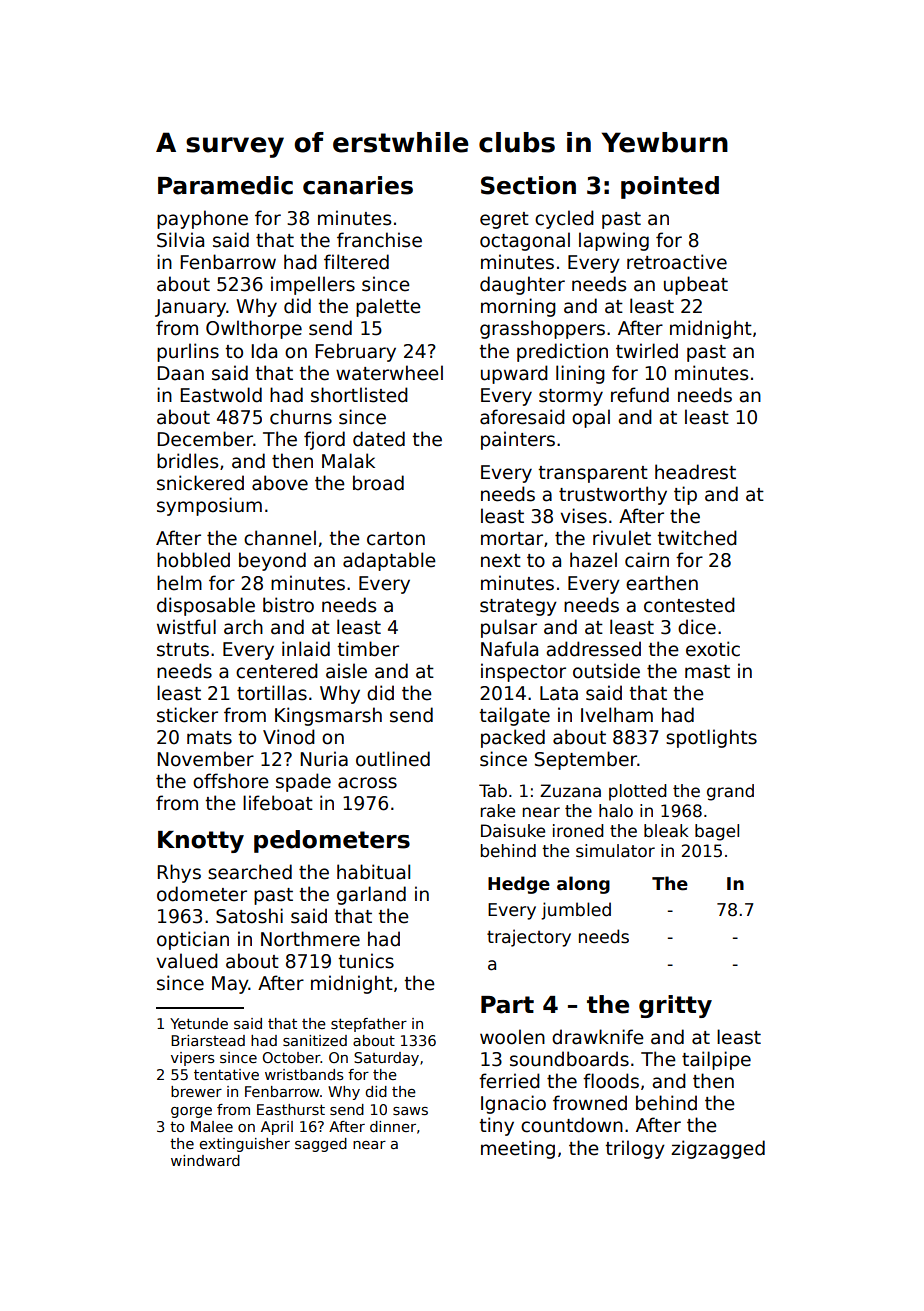  What do you see at coordinates (670, 187) in the document?
I see `pointed` at bounding box center [670, 187].
